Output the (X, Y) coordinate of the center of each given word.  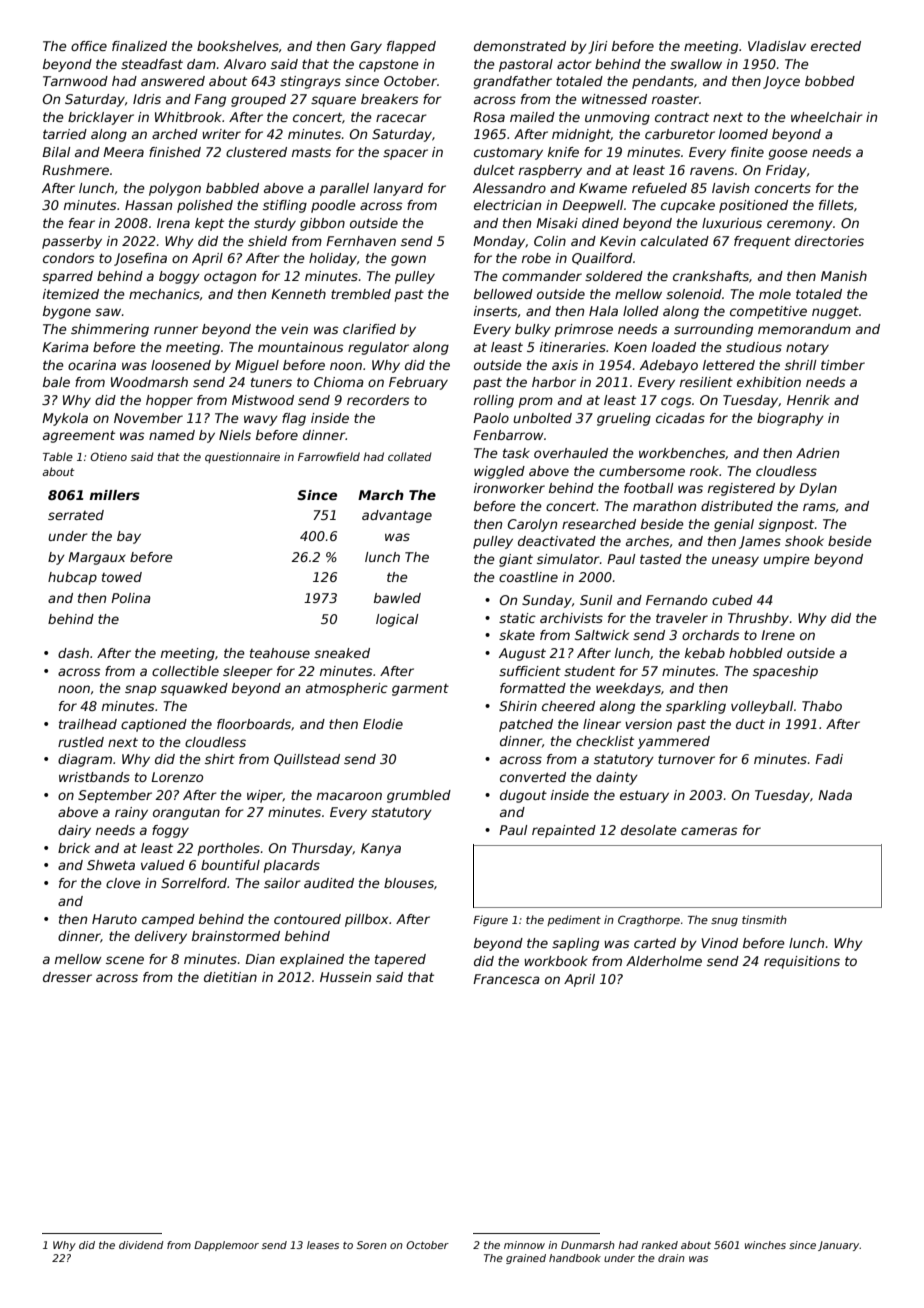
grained (526, 1259)
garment (420, 690)
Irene (778, 635)
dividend (141, 1245)
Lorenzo (177, 777)
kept (209, 224)
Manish (844, 276)
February (418, 383)
